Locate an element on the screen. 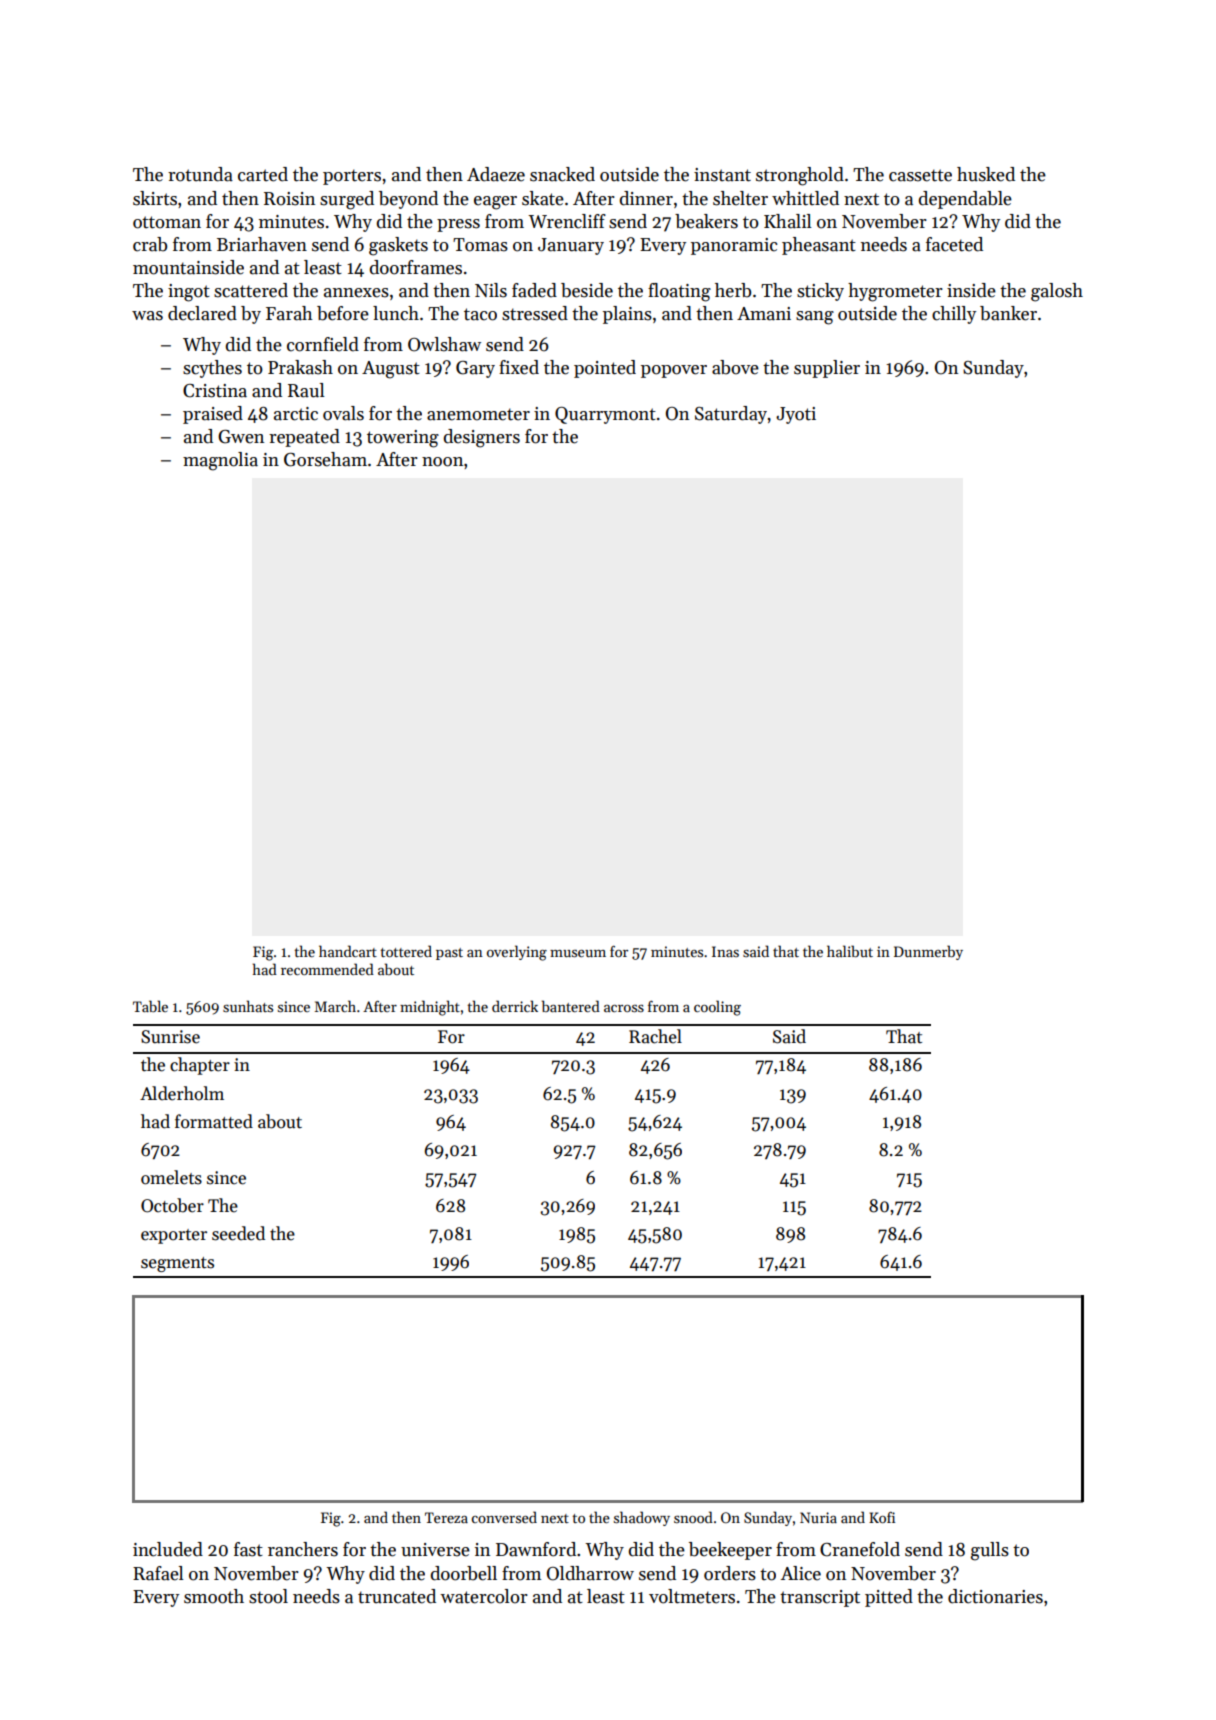 The width and height of the screenshot is (1216, 1720). seeded is located at coordinates (238, 1233).
